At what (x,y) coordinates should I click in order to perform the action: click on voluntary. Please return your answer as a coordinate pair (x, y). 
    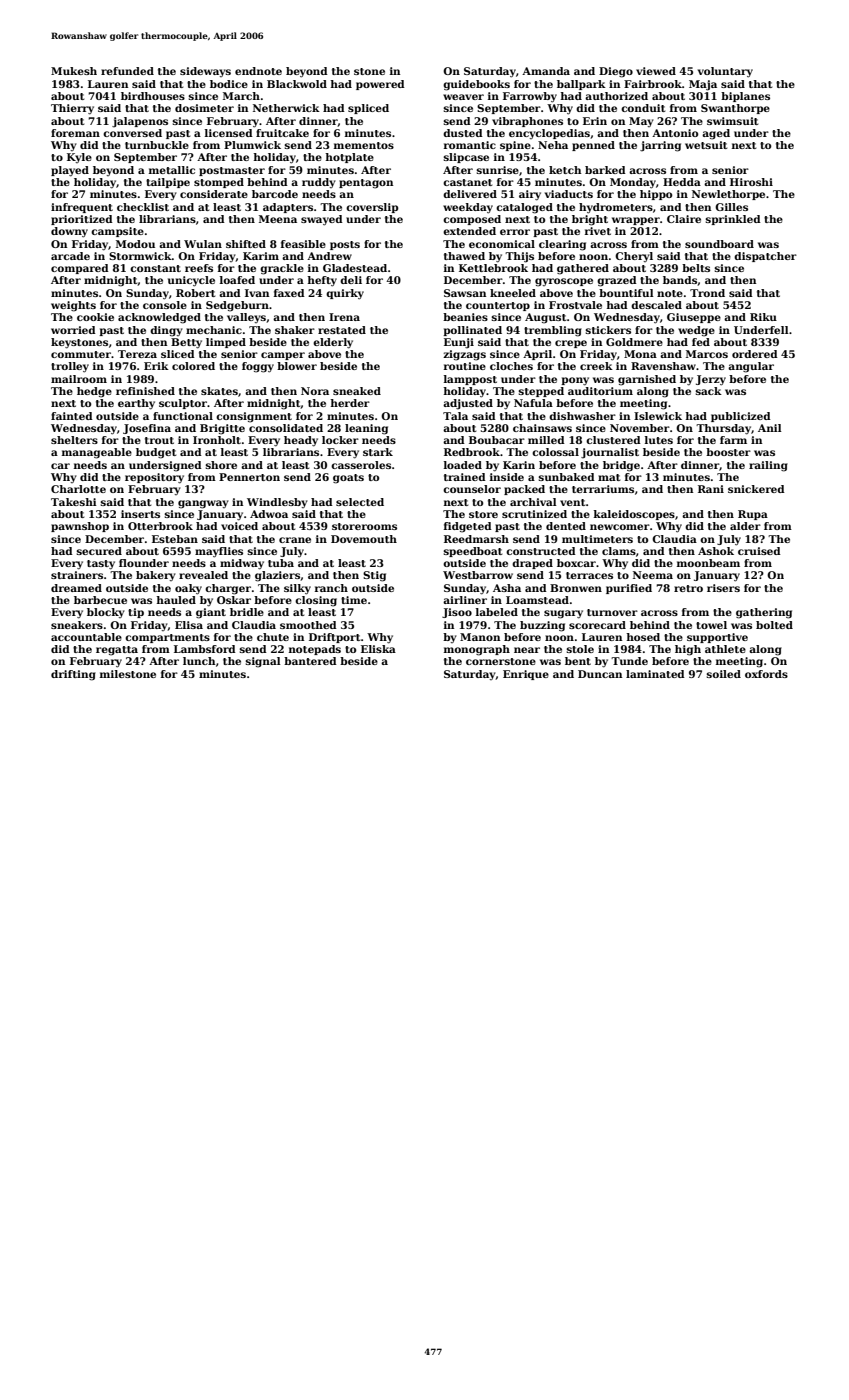
    Looking at the image, I should click on (725, 72).
